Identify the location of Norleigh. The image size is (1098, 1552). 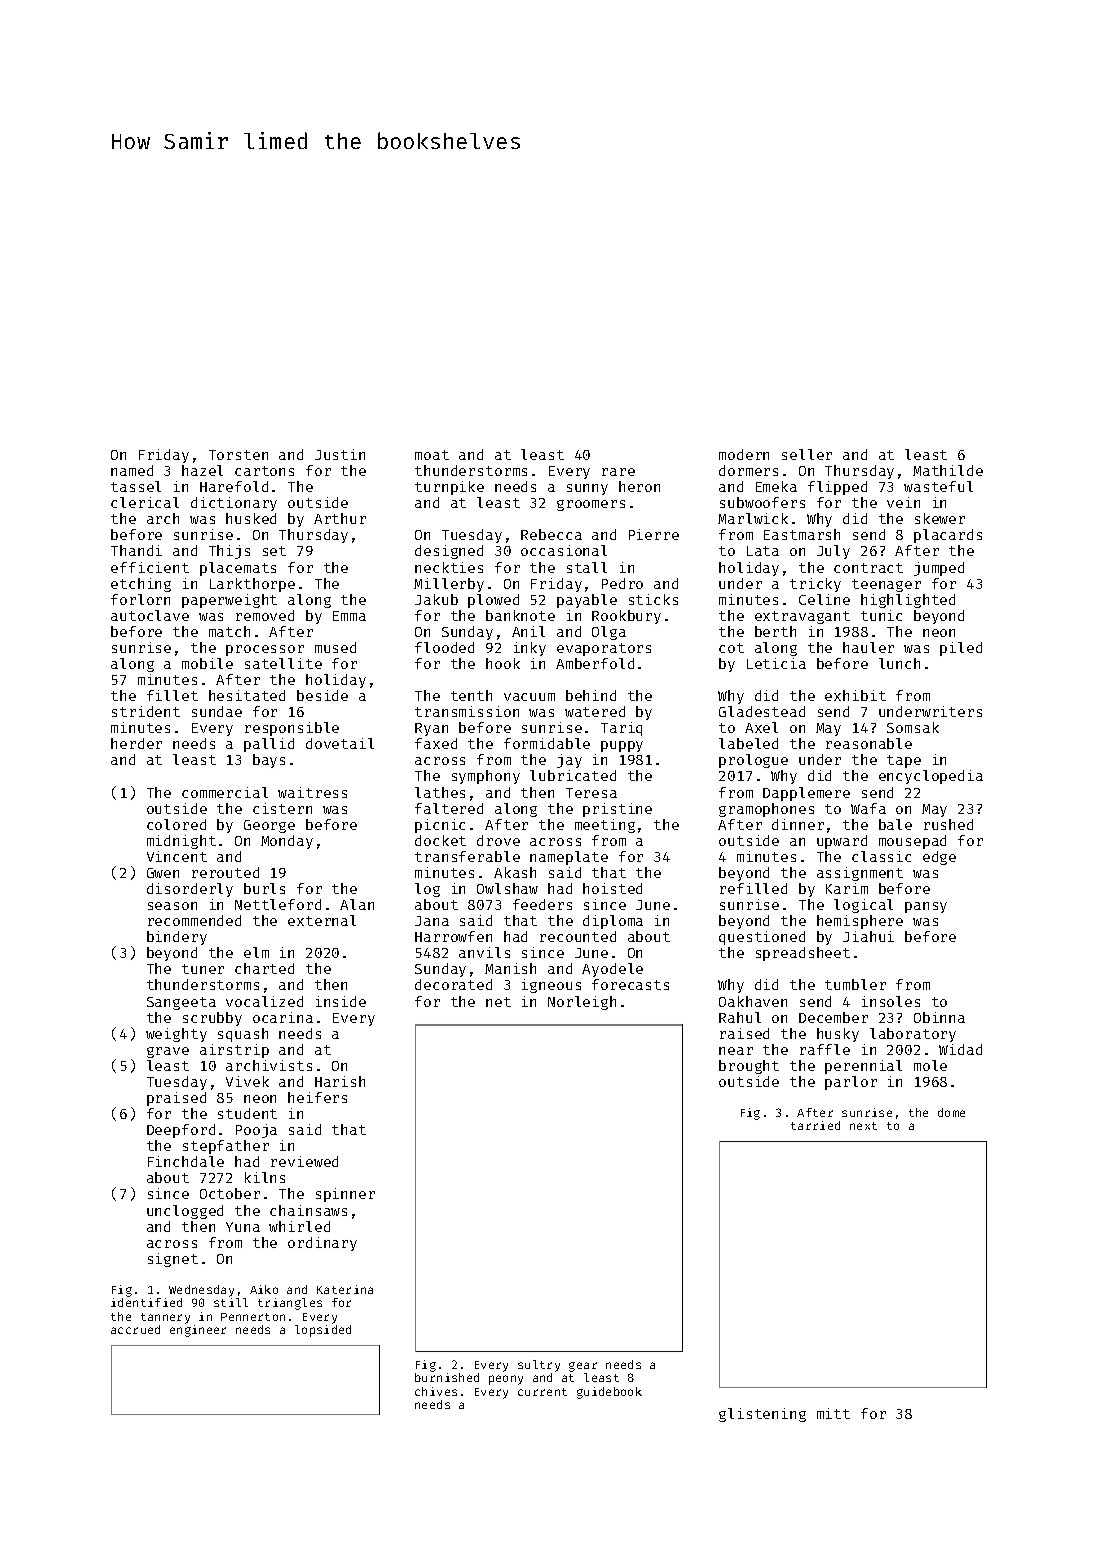
(582, 1003).
